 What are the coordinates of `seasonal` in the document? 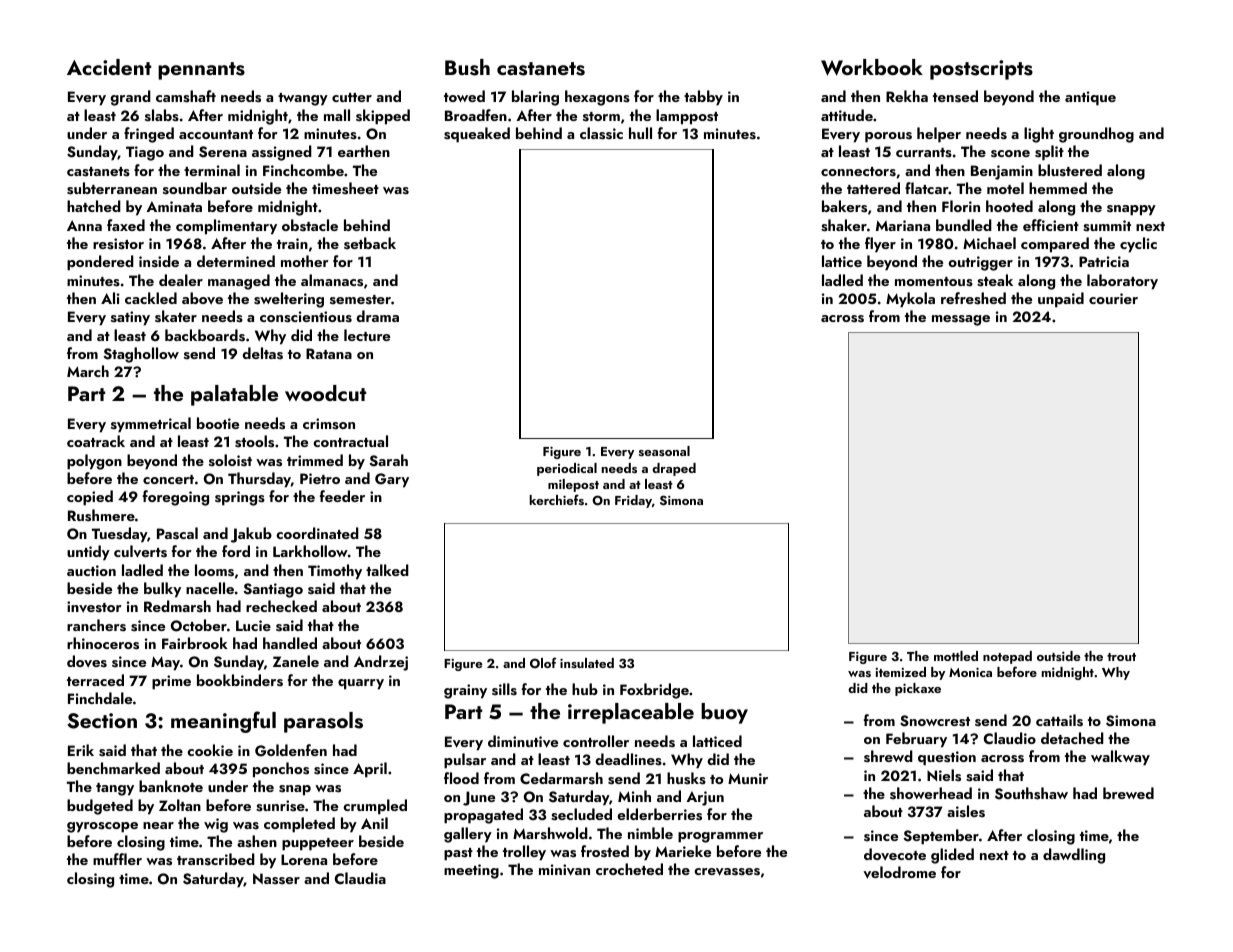 It's located at (664, 451).
